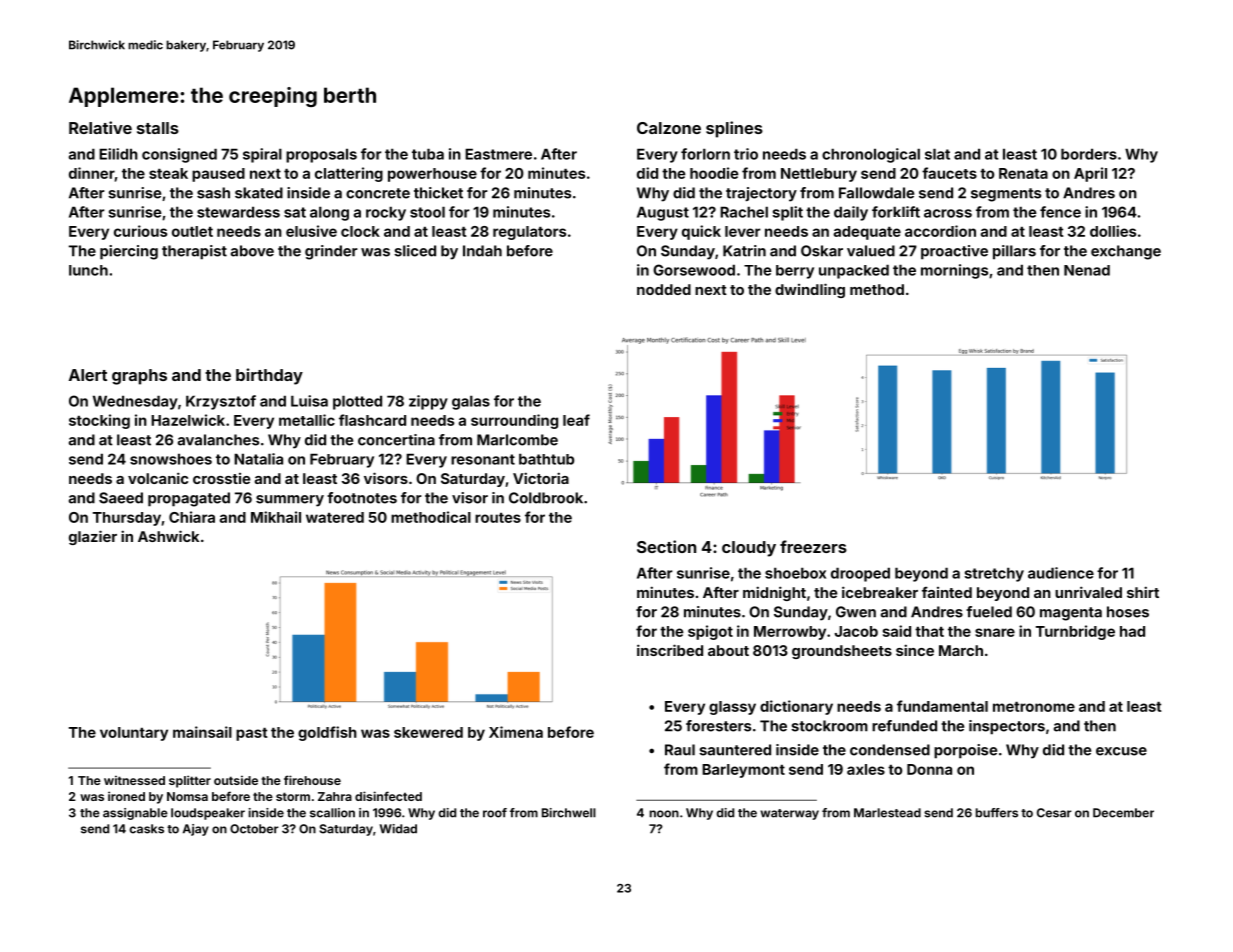 This screenshot has height=952, width=1233. Describe the element at coordinates (483, 459) in the screenshot. I see `resonant` at that location.
